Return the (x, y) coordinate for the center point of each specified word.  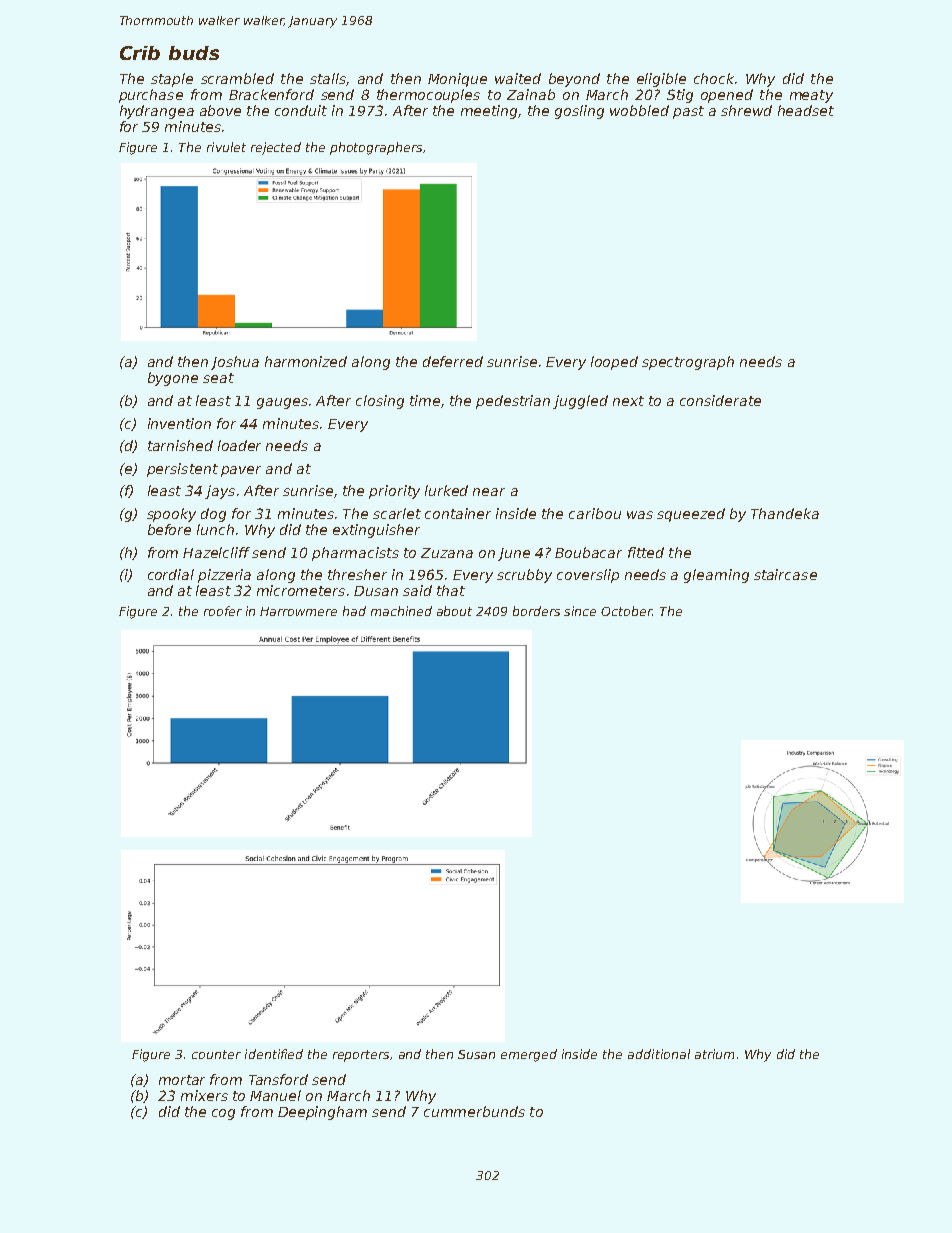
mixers (204, 1095)
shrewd (746, 110)
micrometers (301, 590)
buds (194, 53)
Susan (476, 1054)
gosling (579, 112)
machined (401, 611)
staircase (785, 574)
